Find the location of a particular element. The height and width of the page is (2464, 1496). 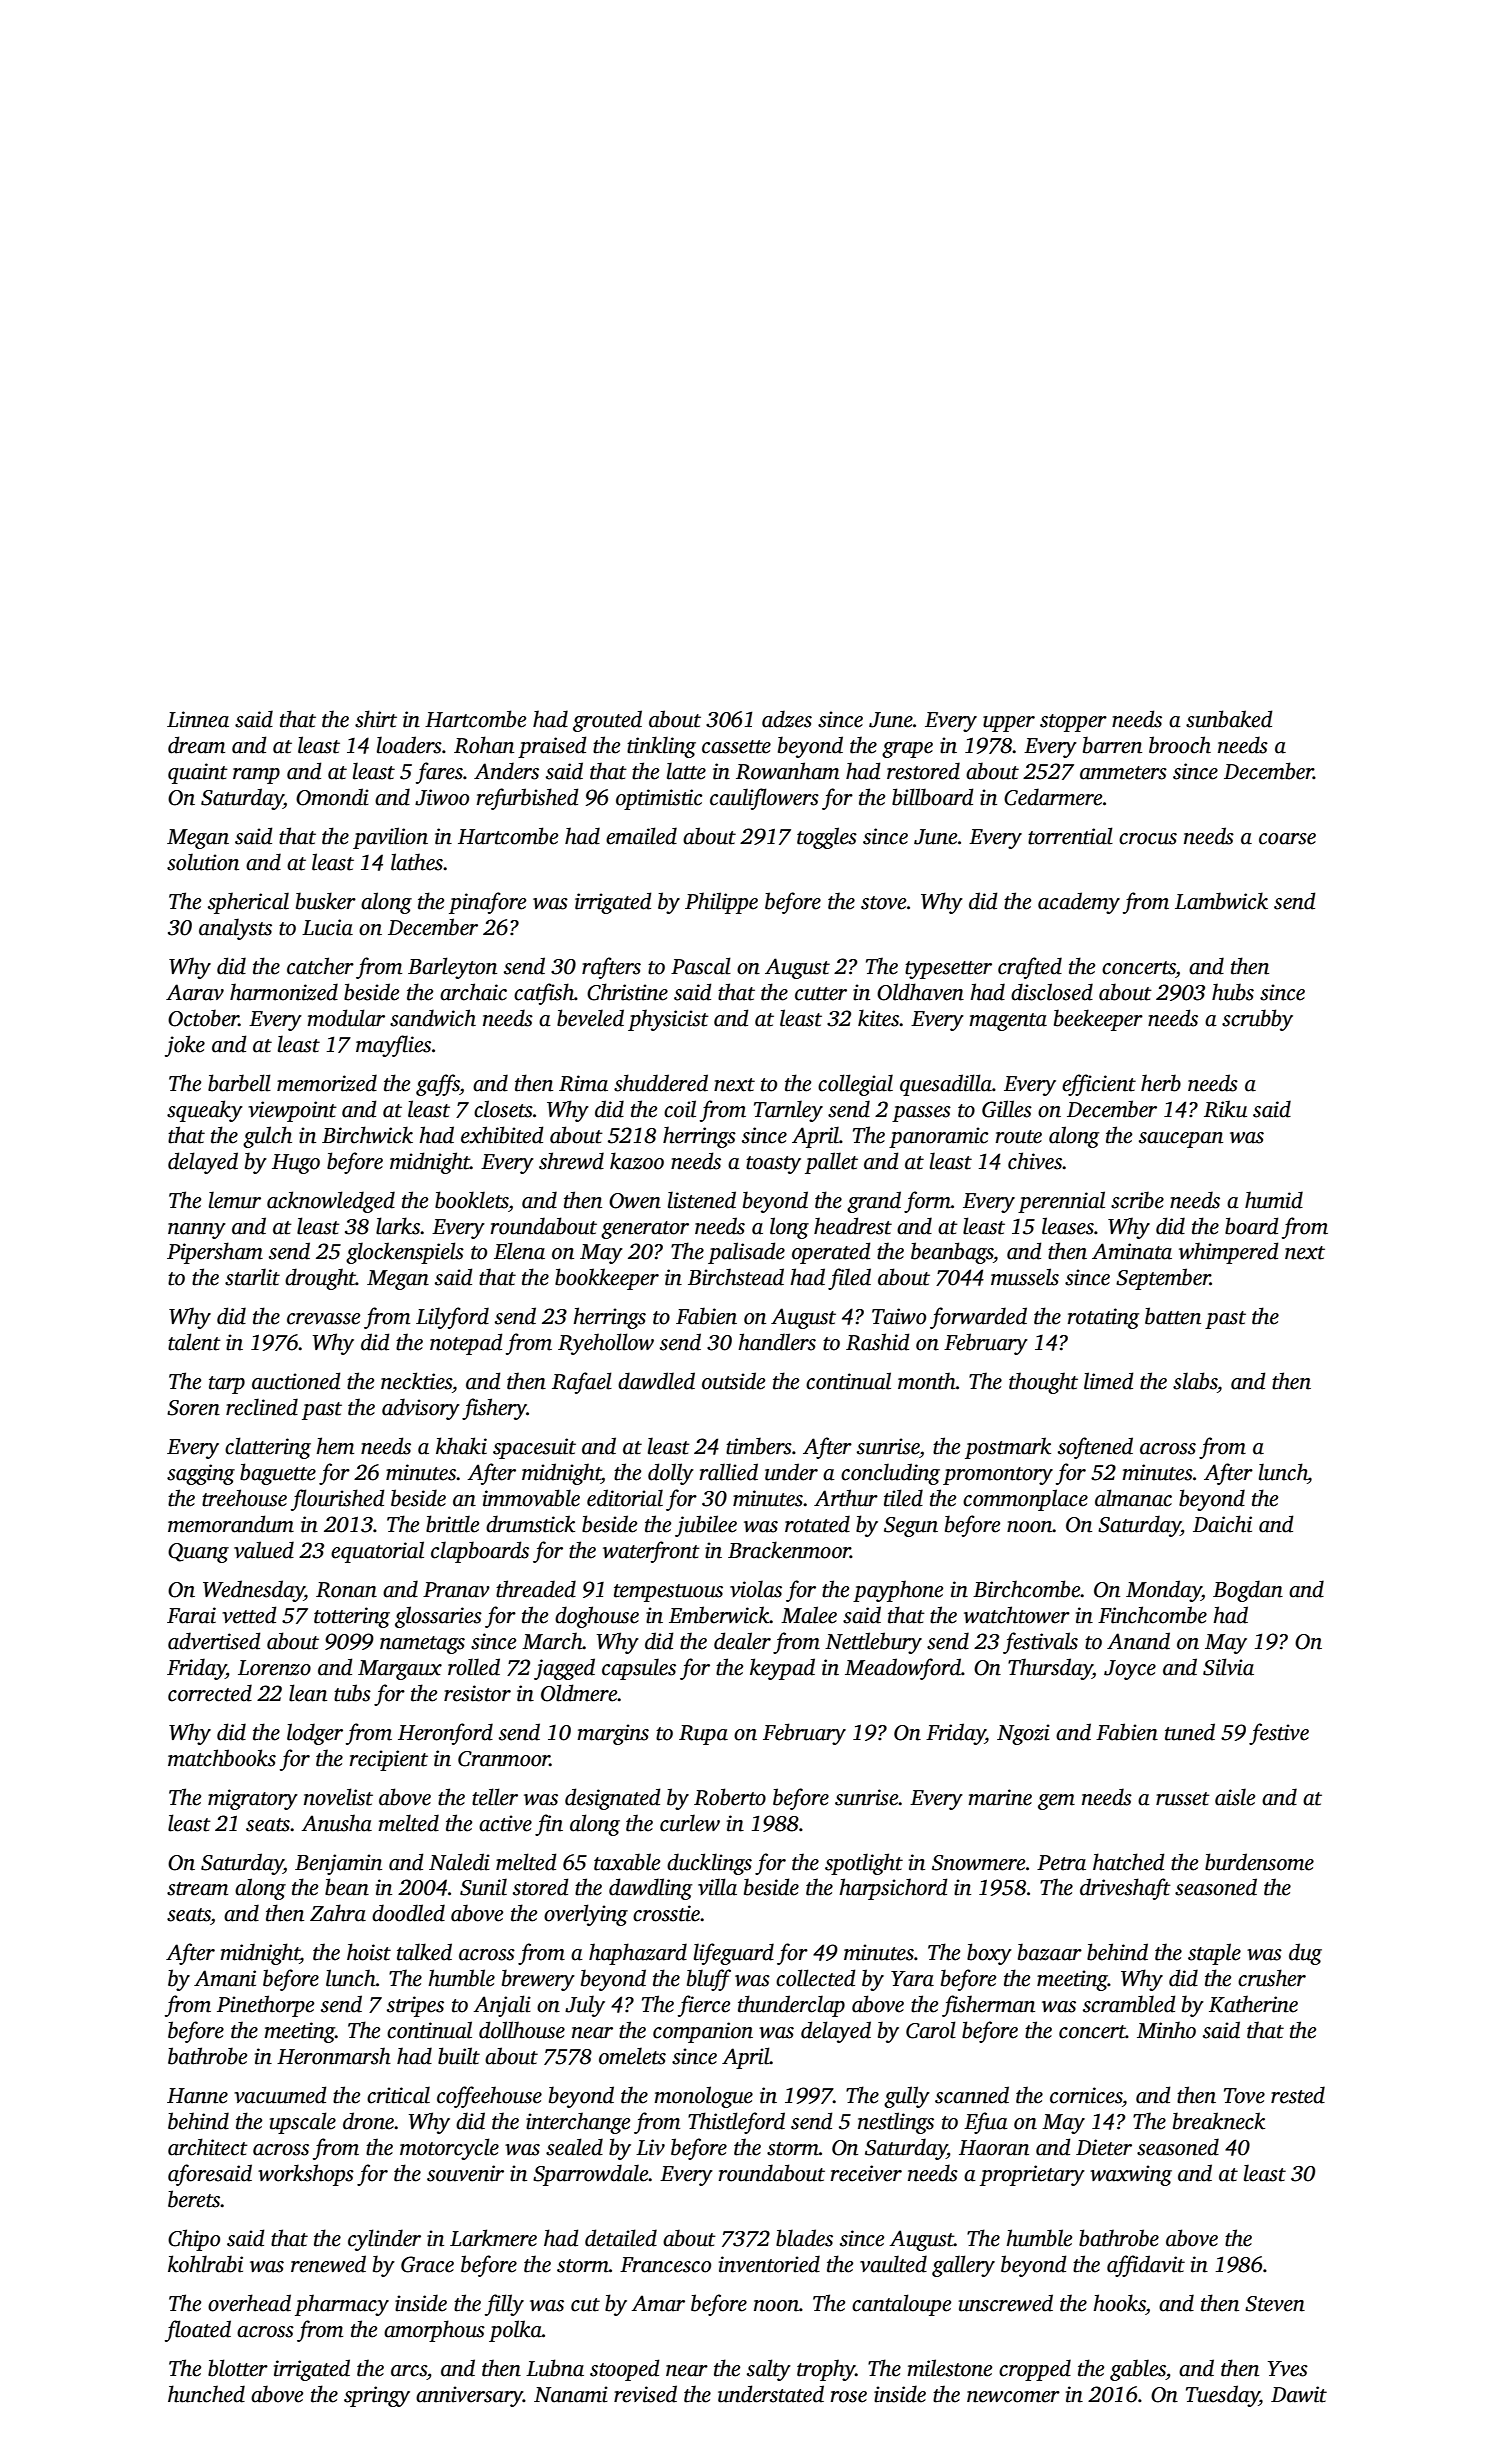

sunbaked is located at coordinates (1229, 719).
